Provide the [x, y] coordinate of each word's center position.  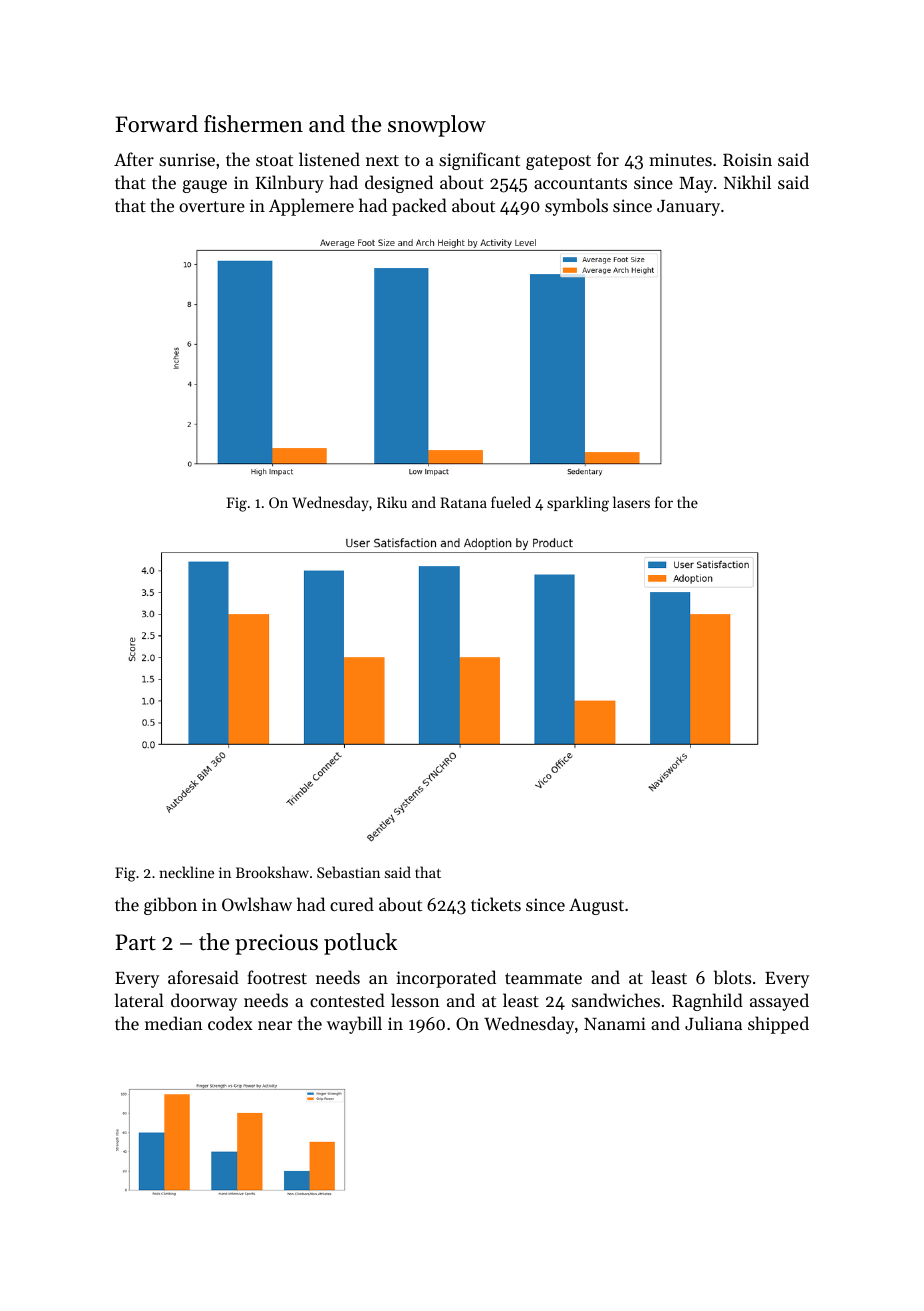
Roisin [747, 159]
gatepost [558, 162]
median [174, 1023]
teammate [543, 978]
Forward [157, 124]
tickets [496, 904]
